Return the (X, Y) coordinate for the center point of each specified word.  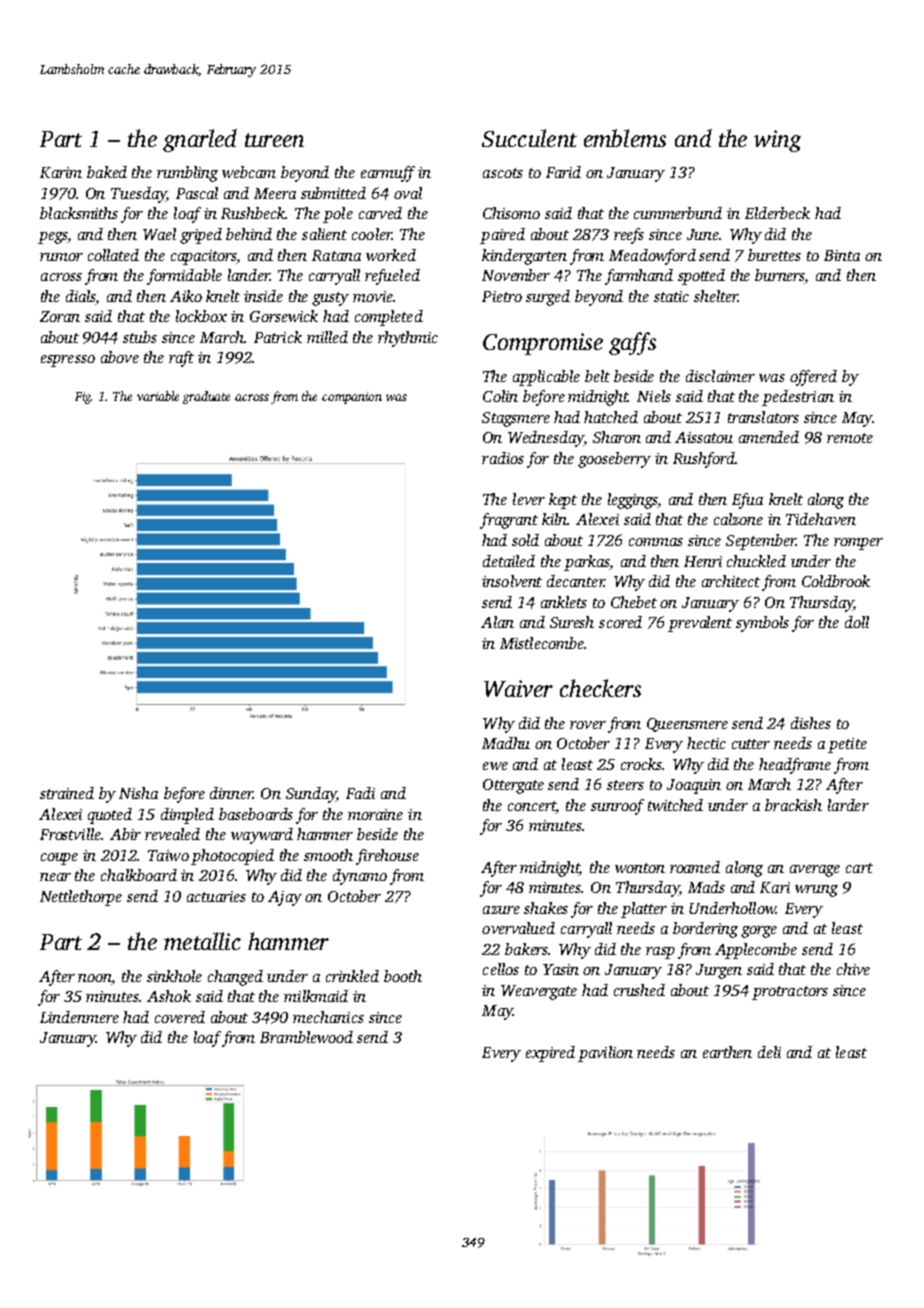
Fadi (360, 793)
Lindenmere (79, 1017)
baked (107, 172)
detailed (509, 561)
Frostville (70, 834)
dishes (811, 723)
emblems (625, 138)
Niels (654, 396)
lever (529, 499)
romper (858, 544)
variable (158, 396)
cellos (501, 969)
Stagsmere (516, 419)
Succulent (529, 138)
